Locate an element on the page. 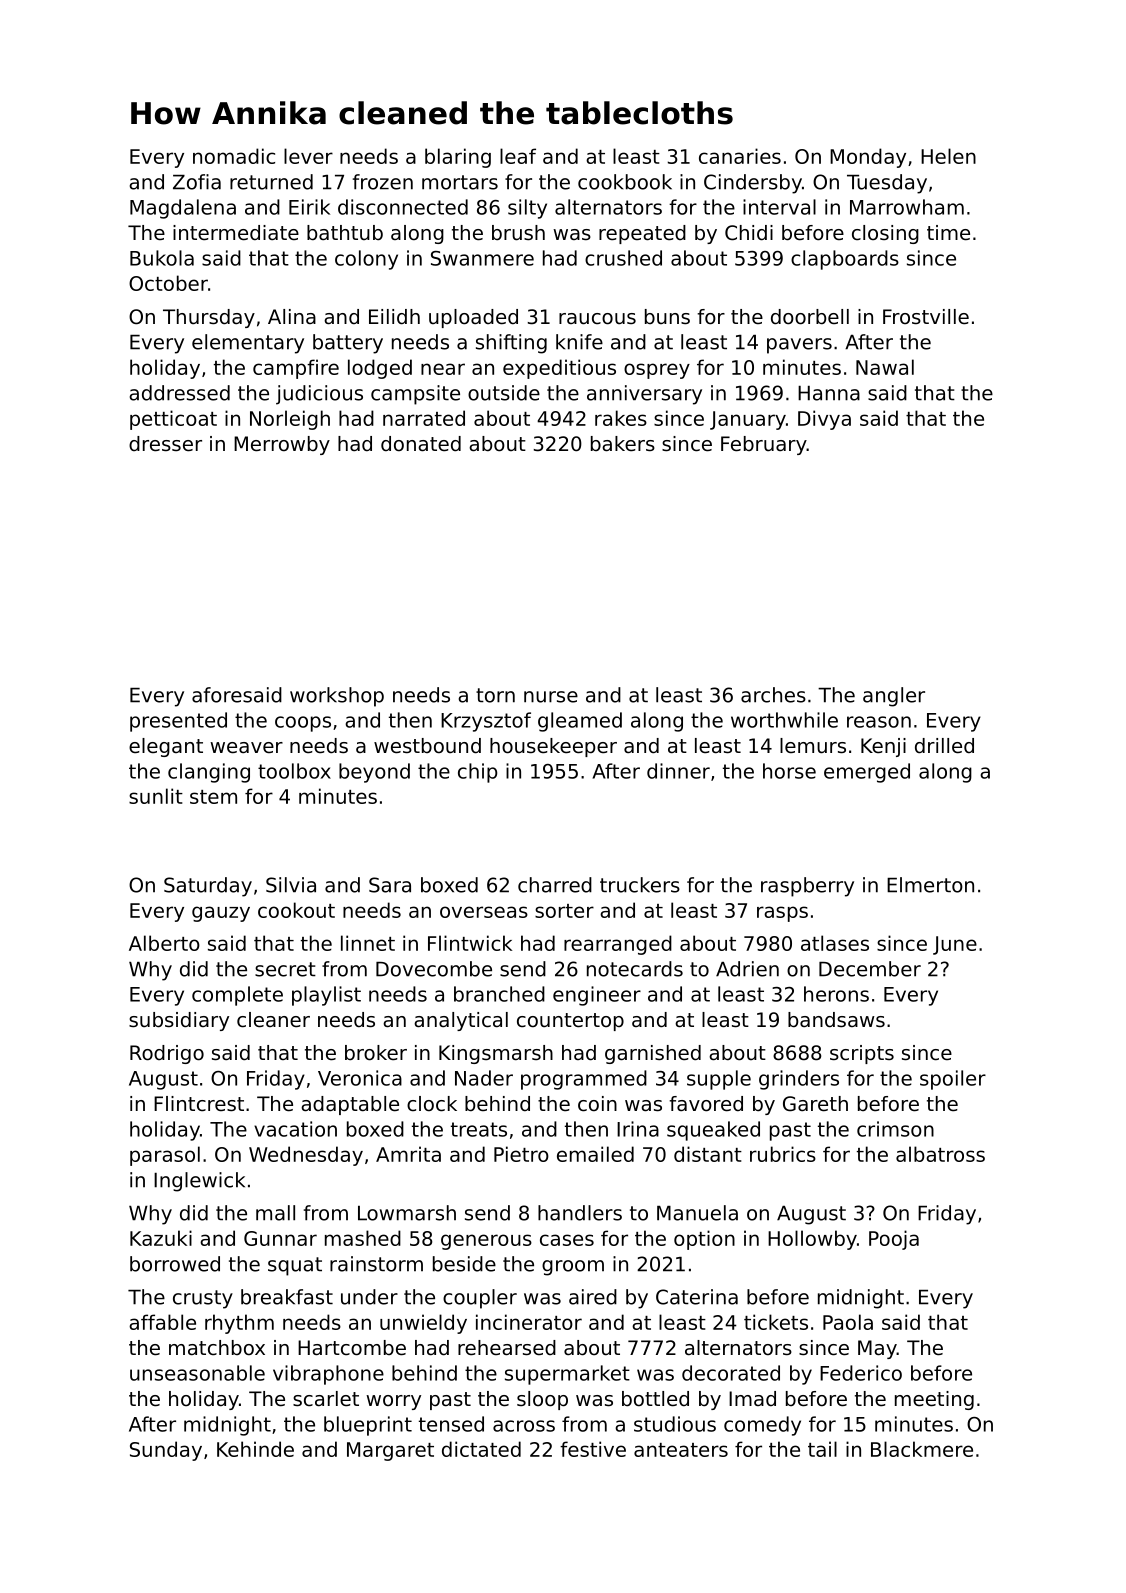  frozen is located at coordinates (383, 182).
